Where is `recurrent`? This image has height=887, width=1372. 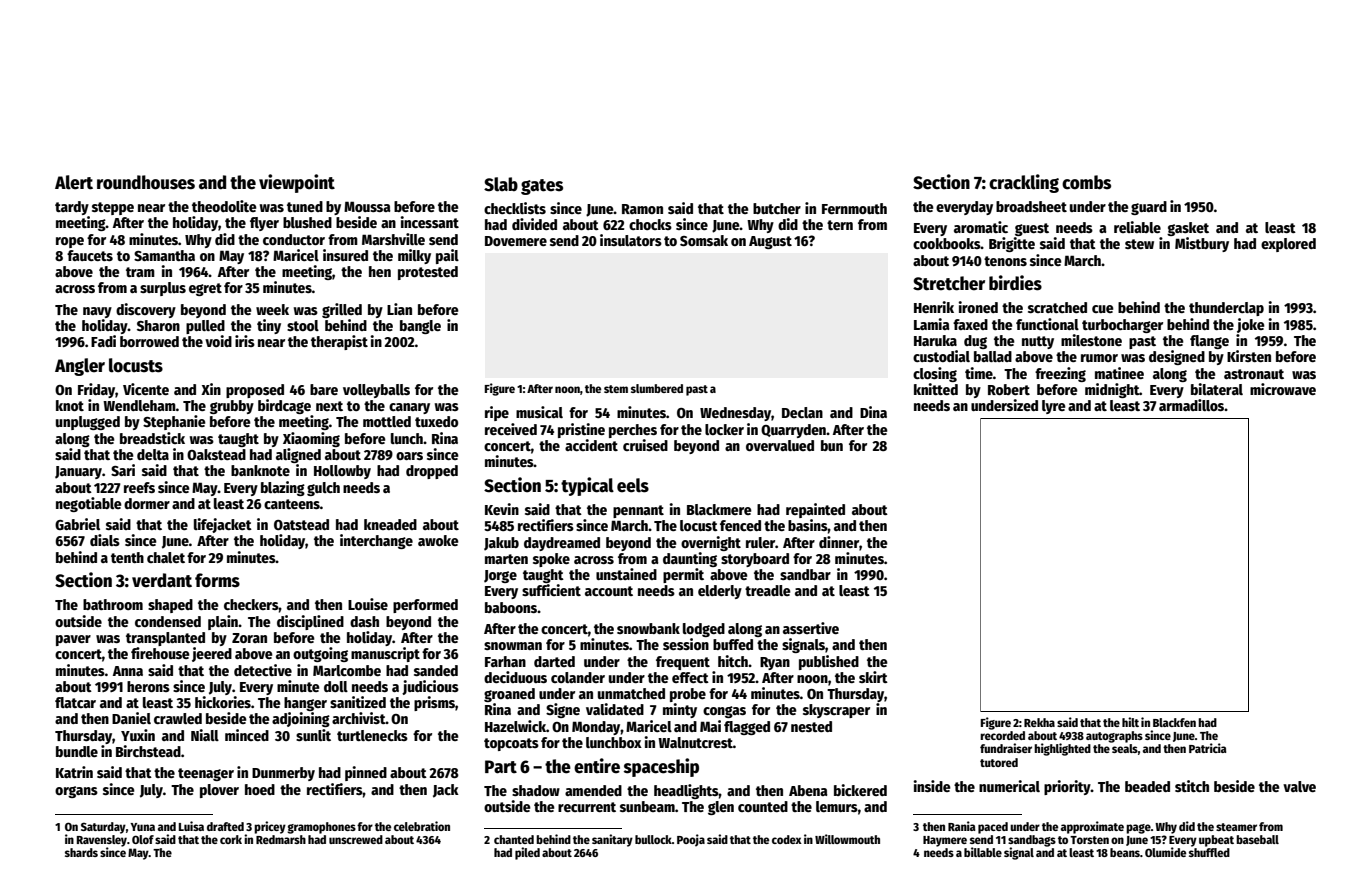 recurrent is located at coordinates (587, 807).
